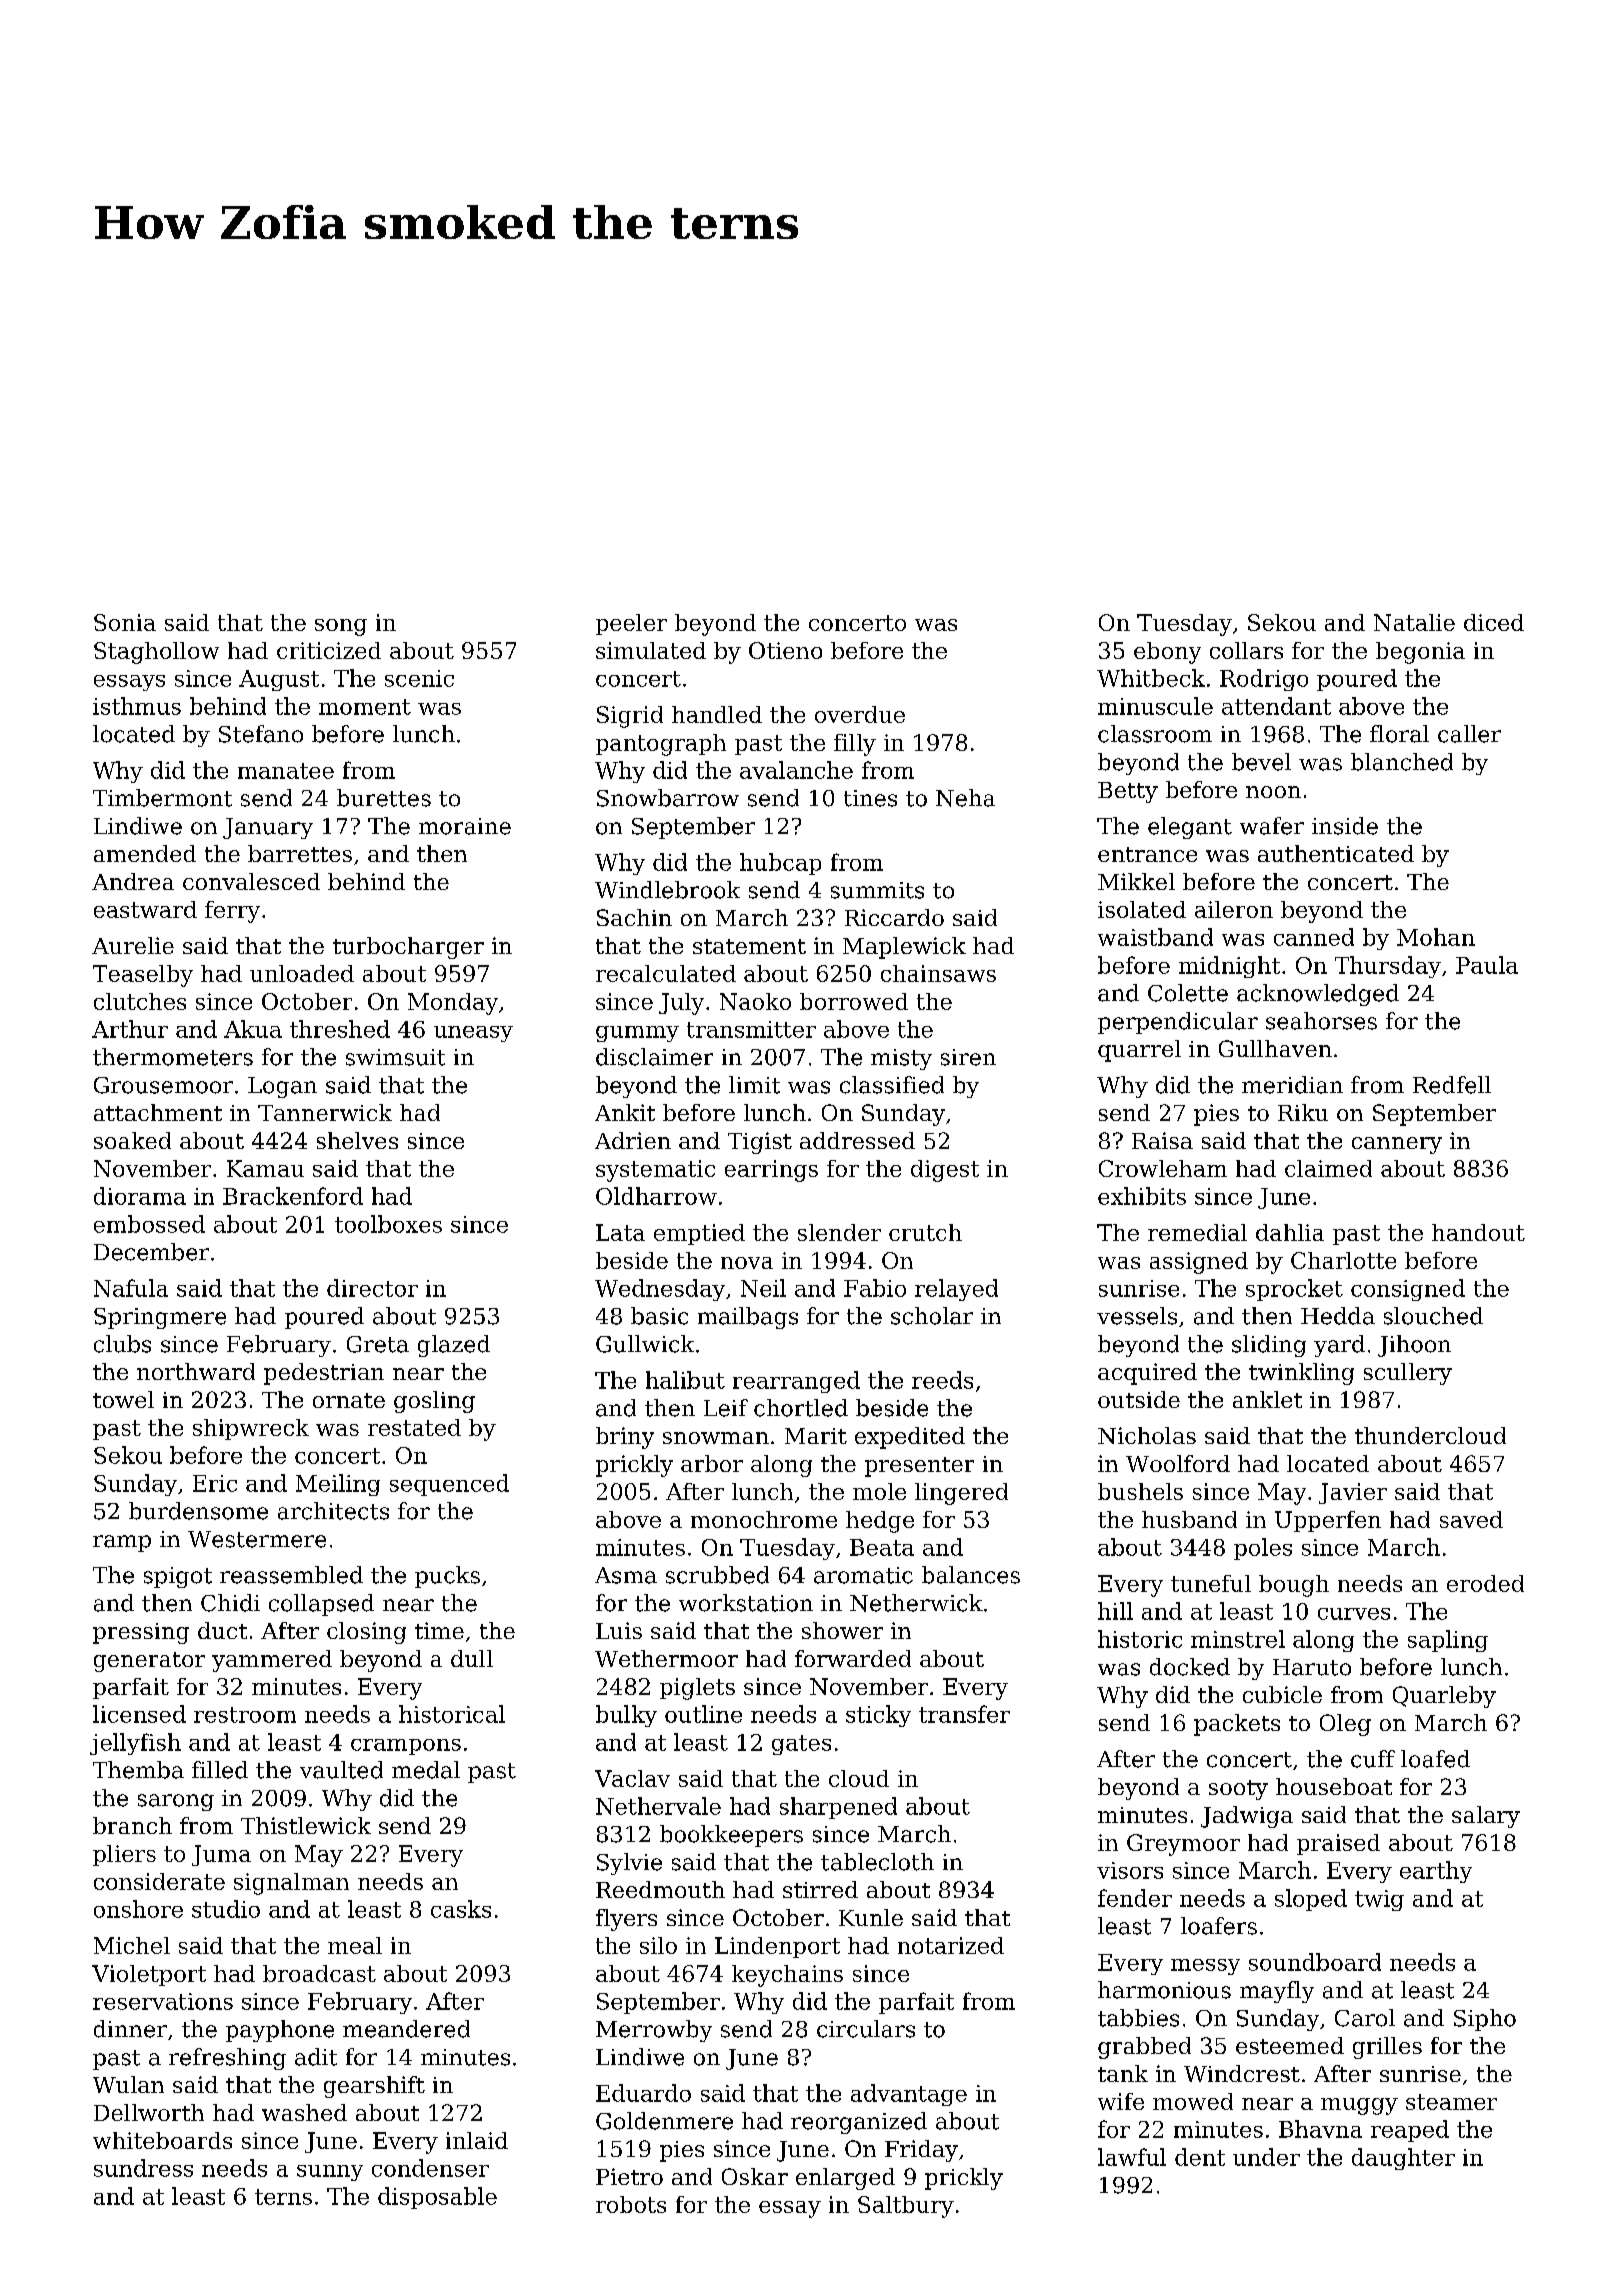 This document has height=2292, width=1620. What do you see at coordinates (1471, 1519) in the document?
I see `saved` at bounding box center [1471, 1519].
